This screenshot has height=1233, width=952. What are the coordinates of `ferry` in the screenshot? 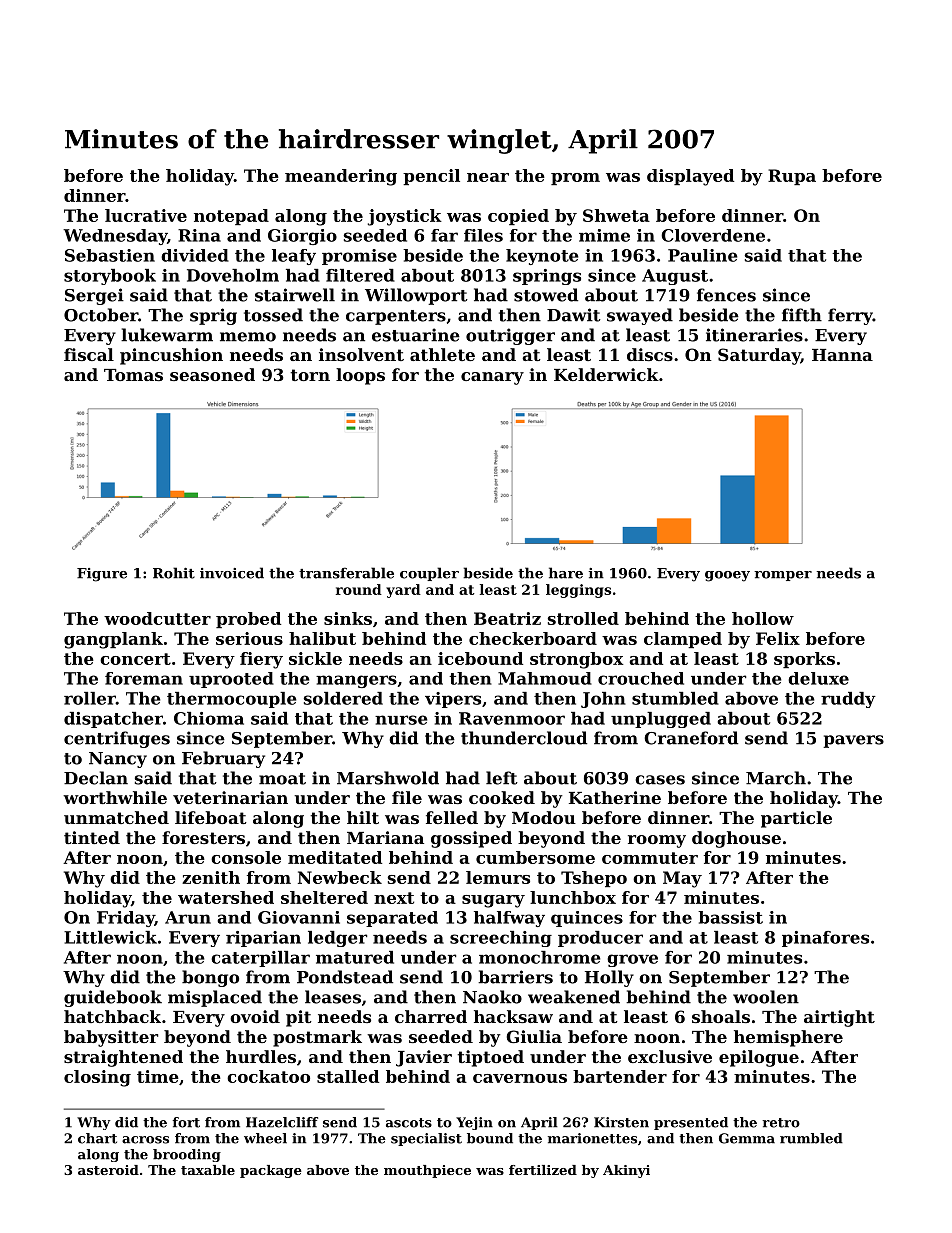 It's located at (850, 316).
